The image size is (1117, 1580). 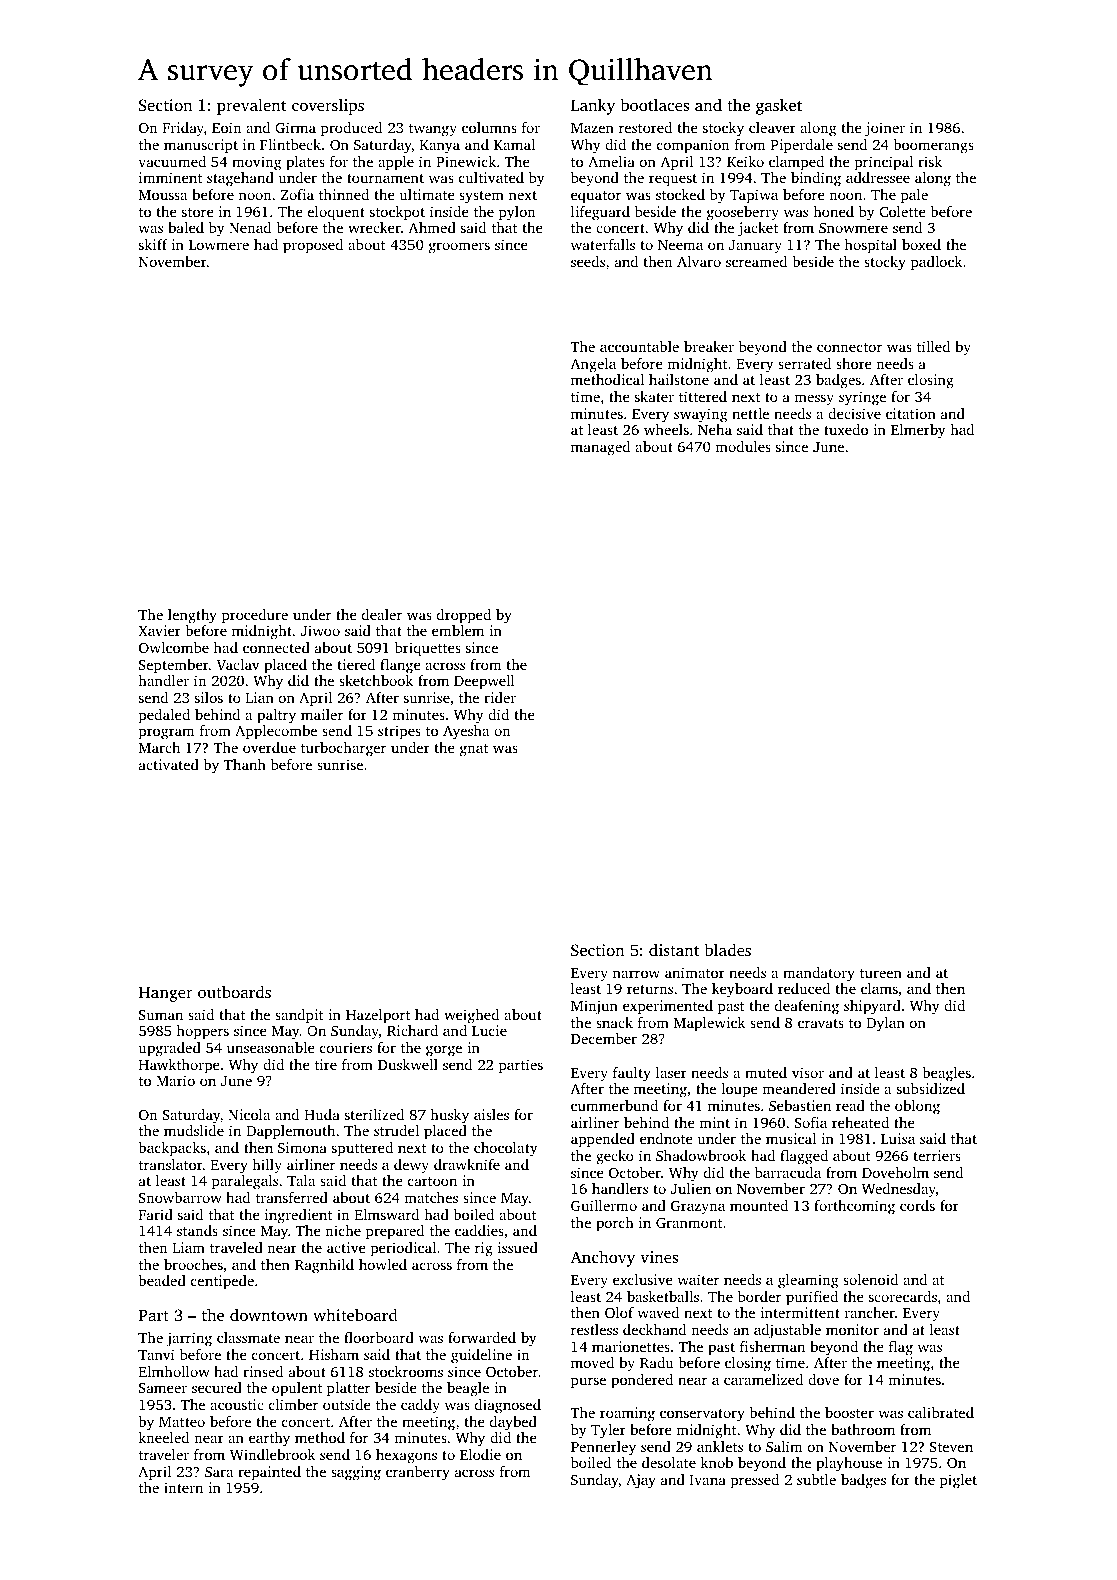 I want to click on Friday, so click(x=183, y=129).
